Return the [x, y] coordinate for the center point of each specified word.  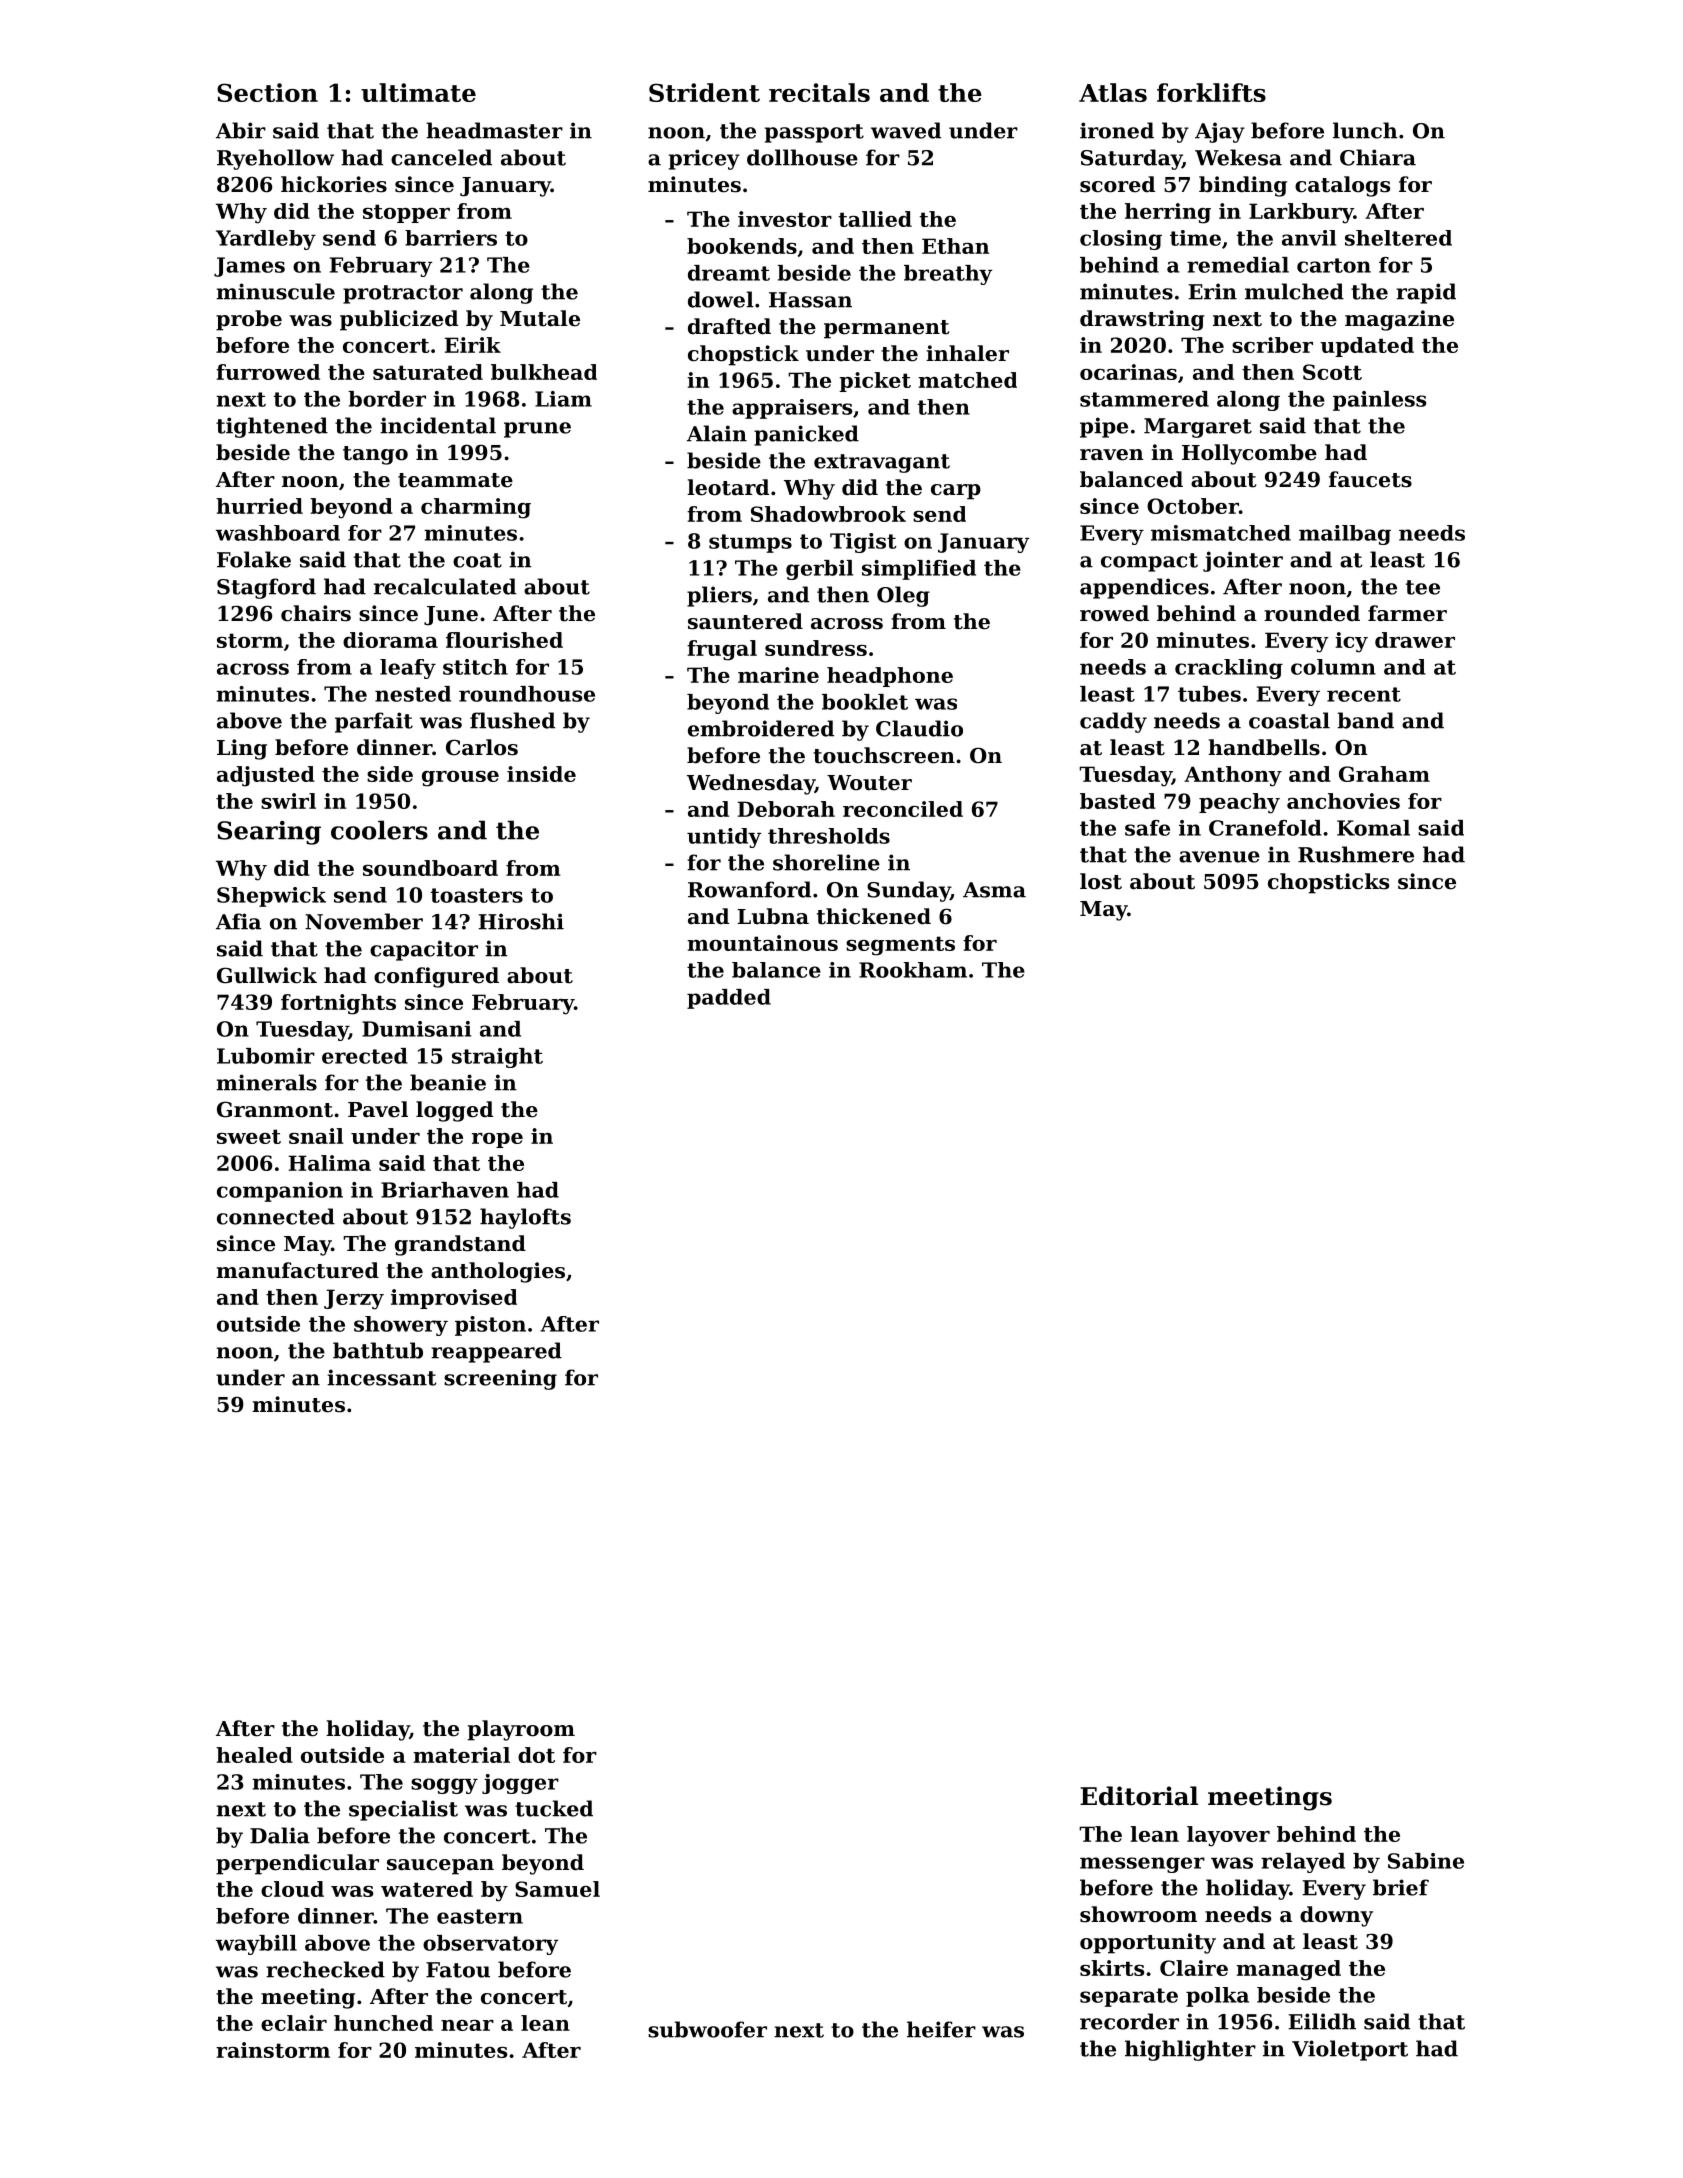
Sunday [908, 891]
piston [490, 1326]
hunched [383, 2023]
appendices [1144, 588]
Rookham [913, 970]
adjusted [266, 776]
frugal [722, 650]
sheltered [1398, 238]
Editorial [1139, 1796]
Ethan [955, 246]
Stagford [266, 588]
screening [500, 1379]
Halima [329, 1163]
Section [267, 92]
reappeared [496, 1352]
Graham [1384, 774]
